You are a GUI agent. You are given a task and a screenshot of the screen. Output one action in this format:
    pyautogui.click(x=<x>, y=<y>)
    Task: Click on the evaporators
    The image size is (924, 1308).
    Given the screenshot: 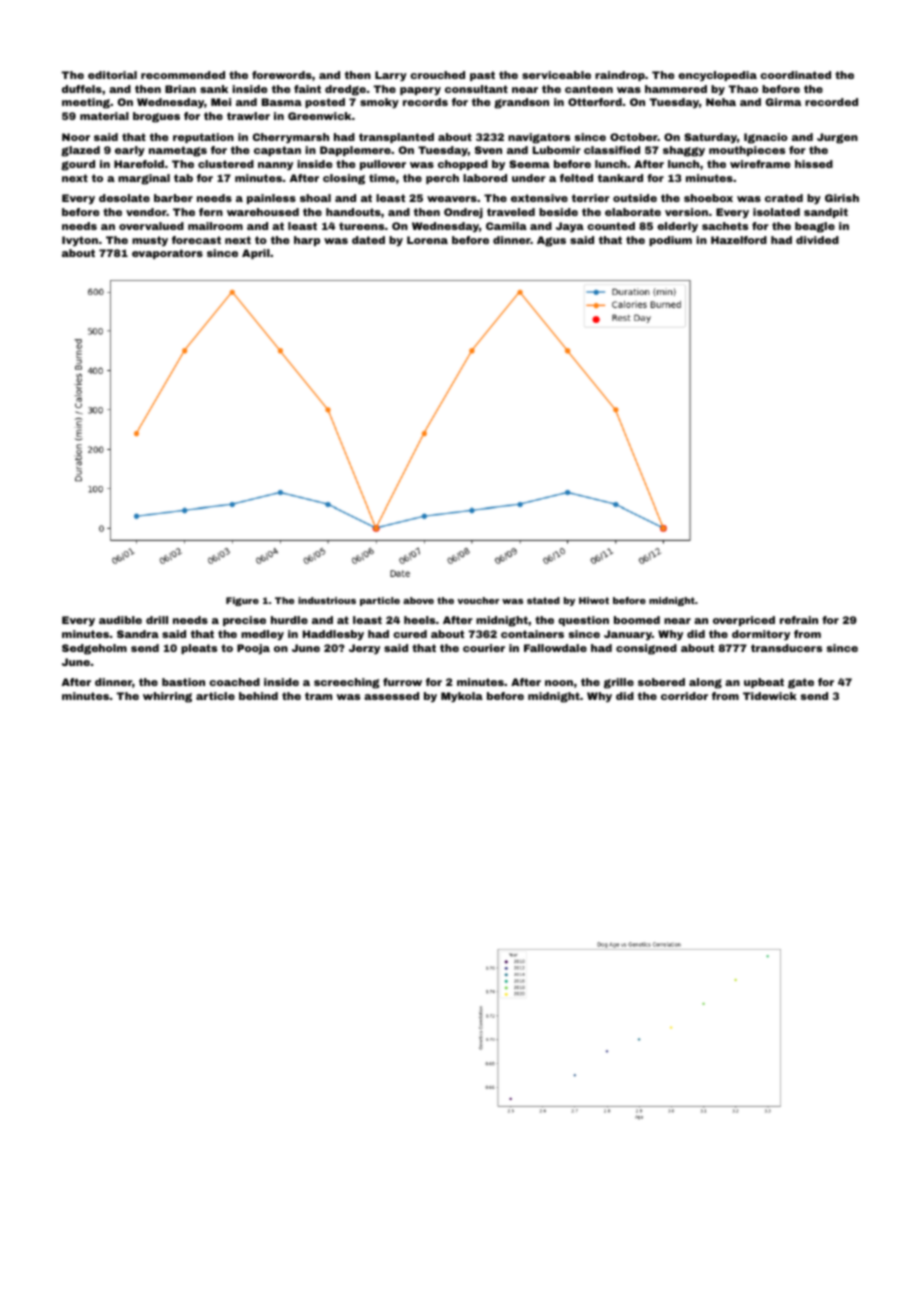 What is the action you would take?
    pyautogui.click(x=167, y=254)
